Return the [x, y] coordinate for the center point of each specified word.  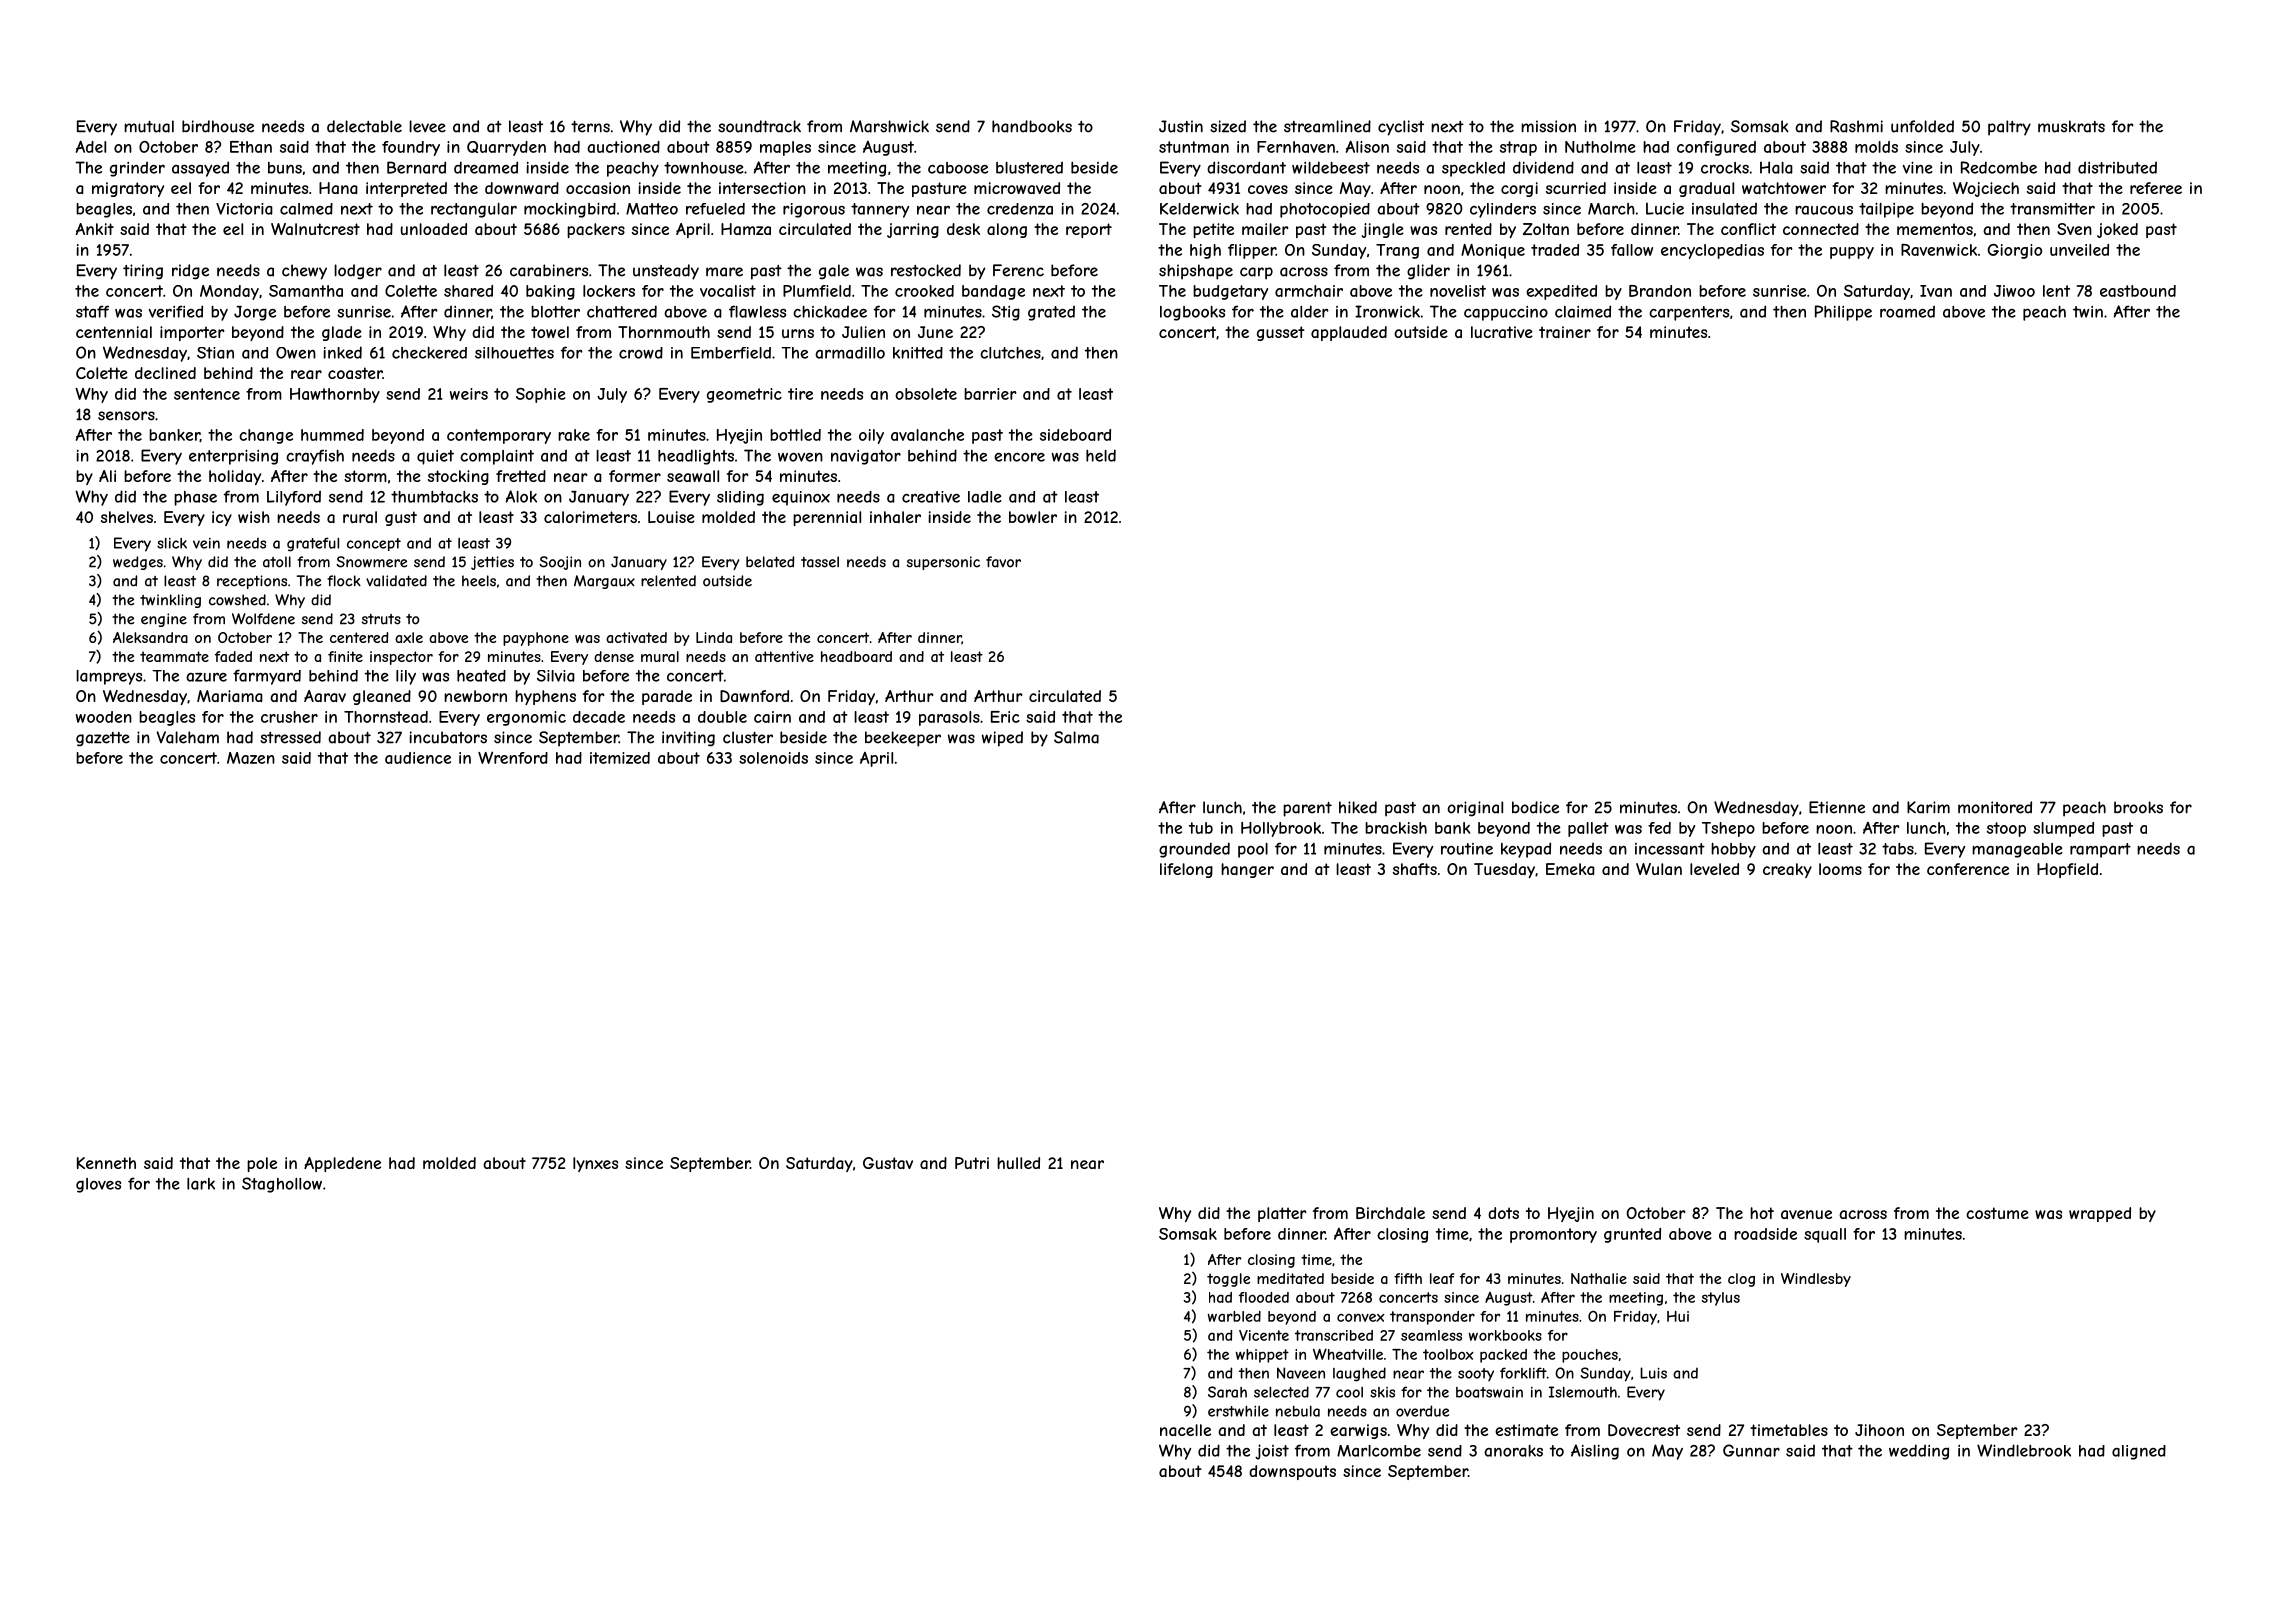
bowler [1033, 517]
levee [427, 126]
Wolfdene [263, 619]
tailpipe [1886, 210]
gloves [98, 1185]
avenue [1806, 1214]
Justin [1181, 126]
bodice [1535, 807]
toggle [1228, 1280]
